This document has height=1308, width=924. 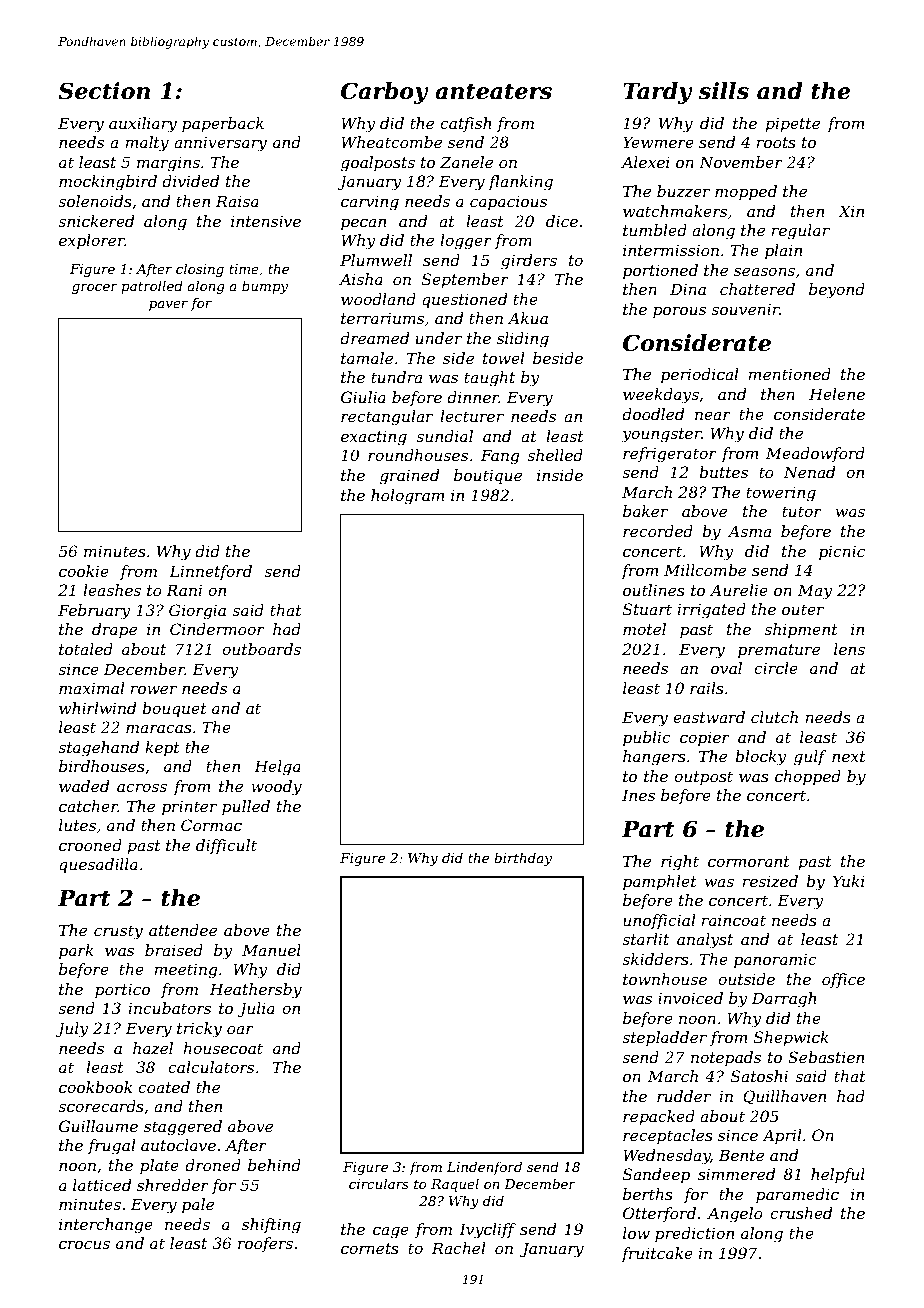 I want to click on flanking, so click(x=520, y=183).
